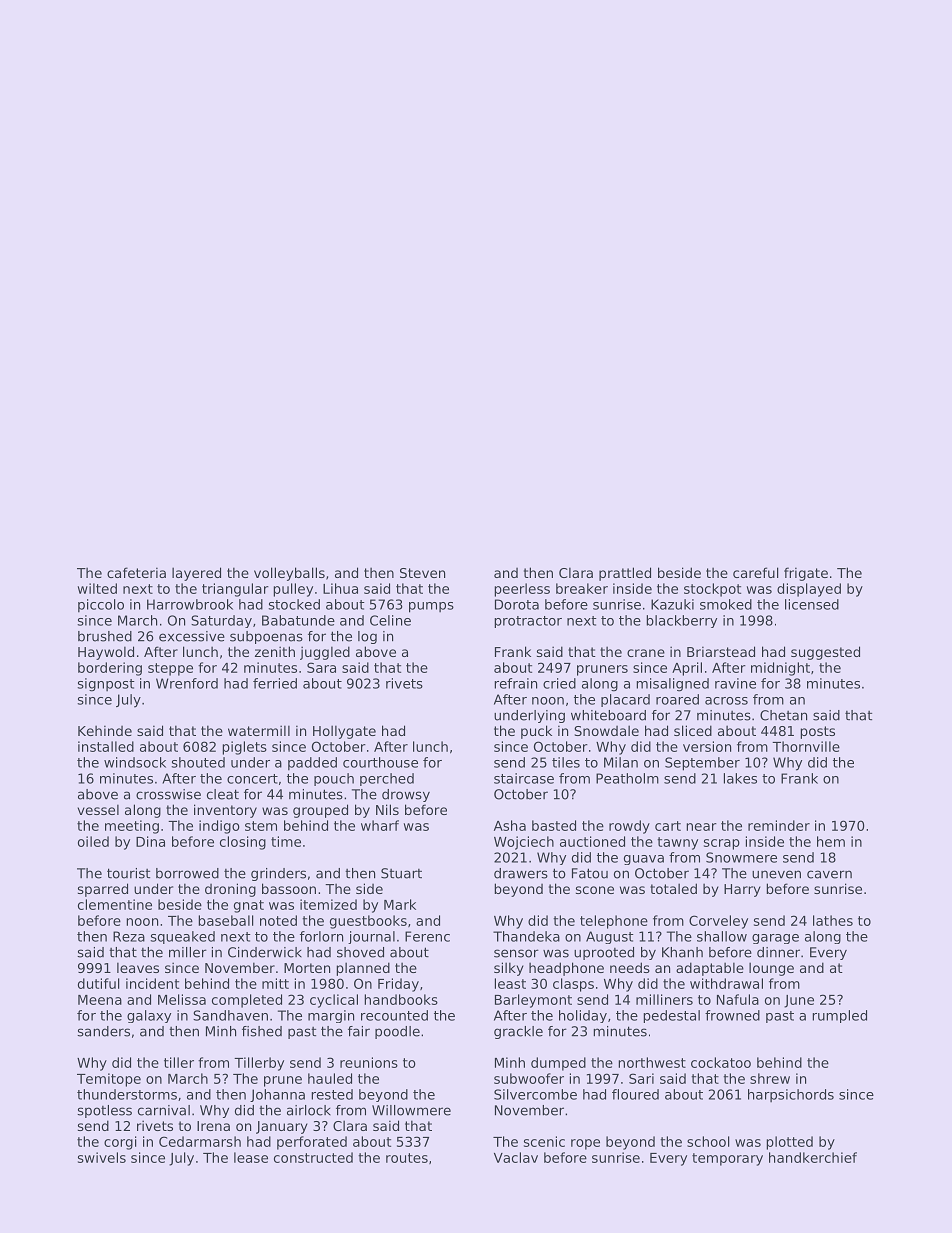 The width and height of the screenshot is (952, 1233). I want to click on lease, so click(251, 1157).
